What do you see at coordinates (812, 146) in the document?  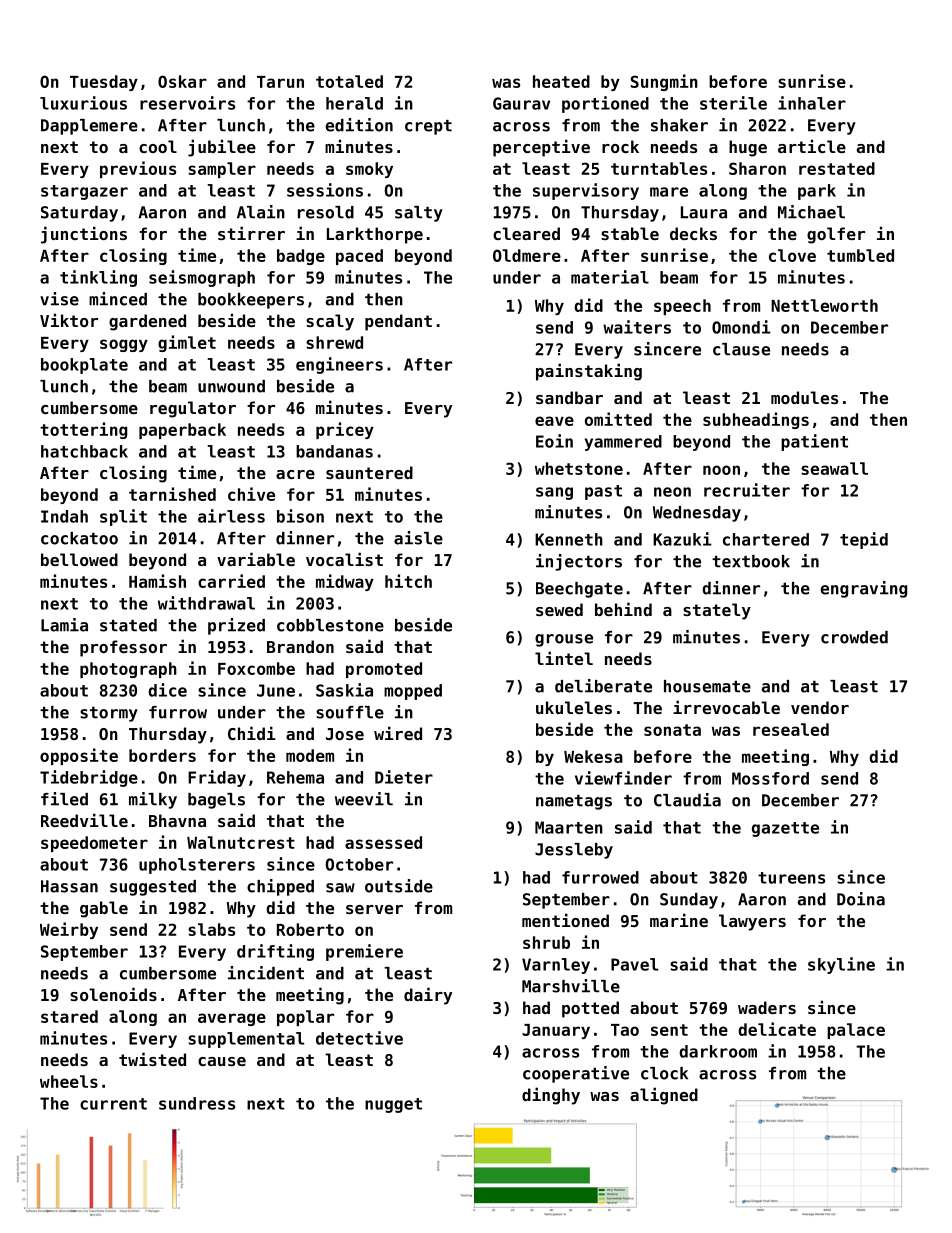 I see `article` at bounding box center [812, 146].
